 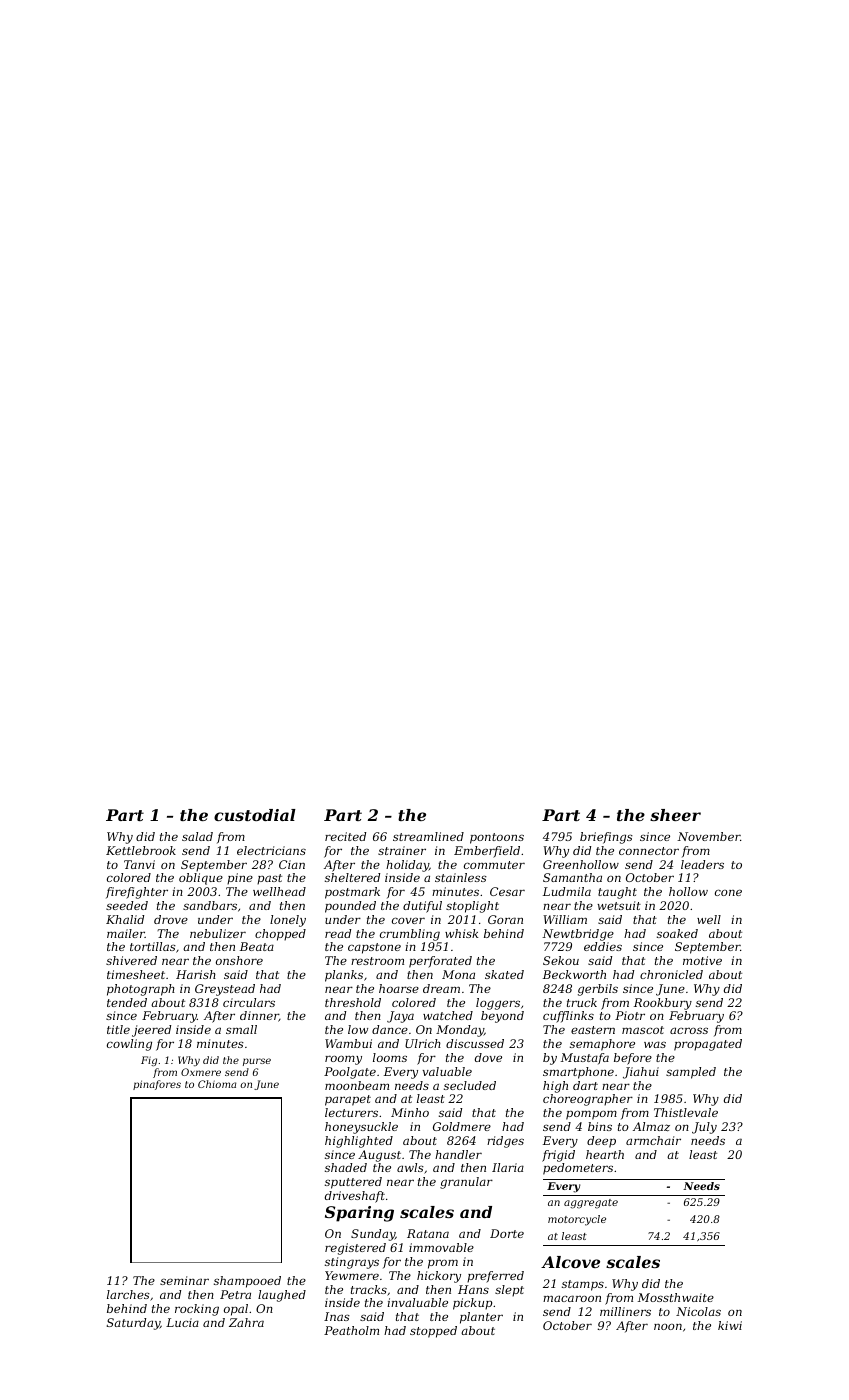 I want to click on briefings, so click(x=606, y=838).
